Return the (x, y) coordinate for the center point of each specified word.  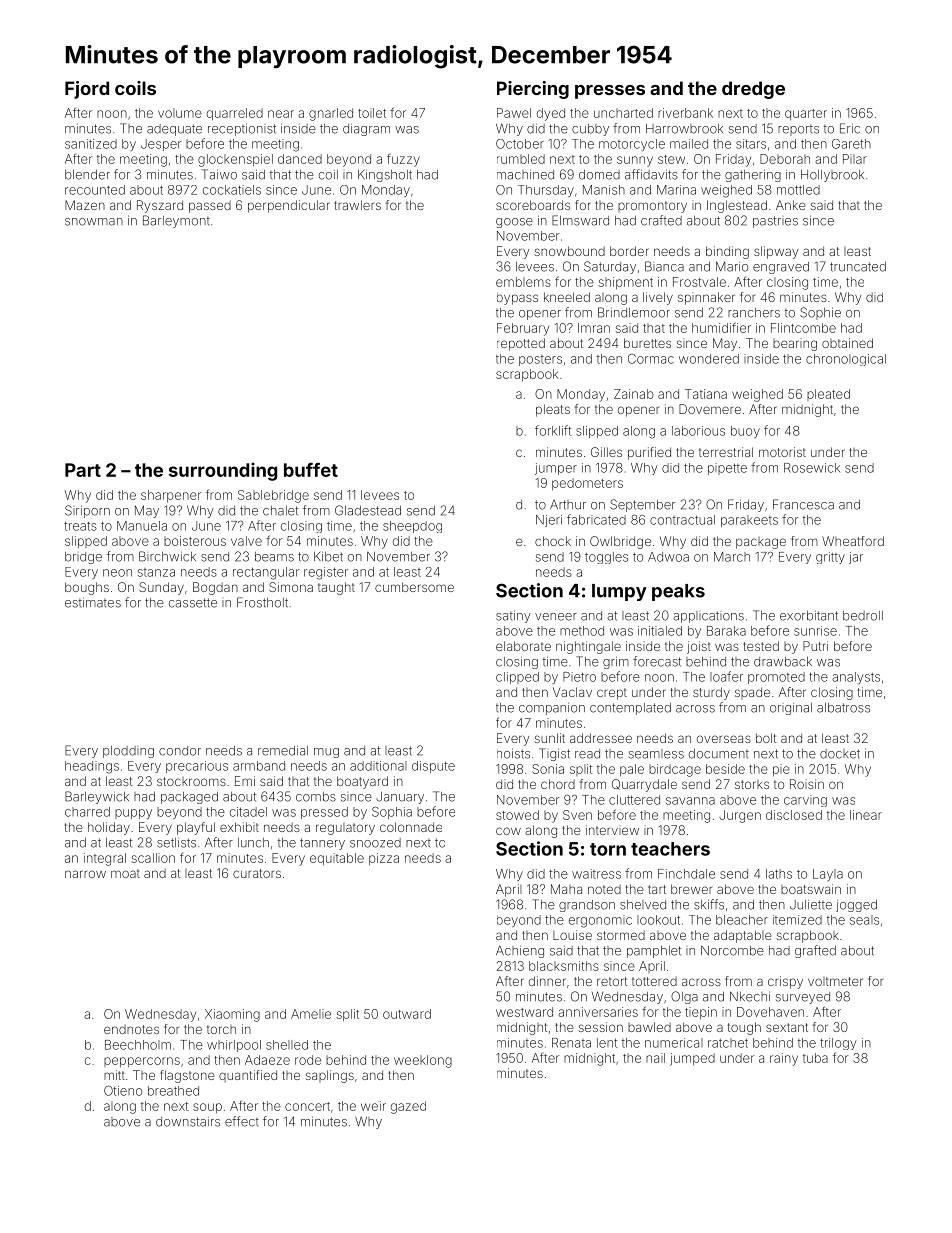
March (732, 557)
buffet (311, 469)
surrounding (223, 472)
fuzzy (403, 160)
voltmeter (835, 981)
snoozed (375, 843)
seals (864, 920)
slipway (776, 252)
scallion (153, 858)
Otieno (123, 1091)
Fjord (87, 90)
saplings (330, 1076)
